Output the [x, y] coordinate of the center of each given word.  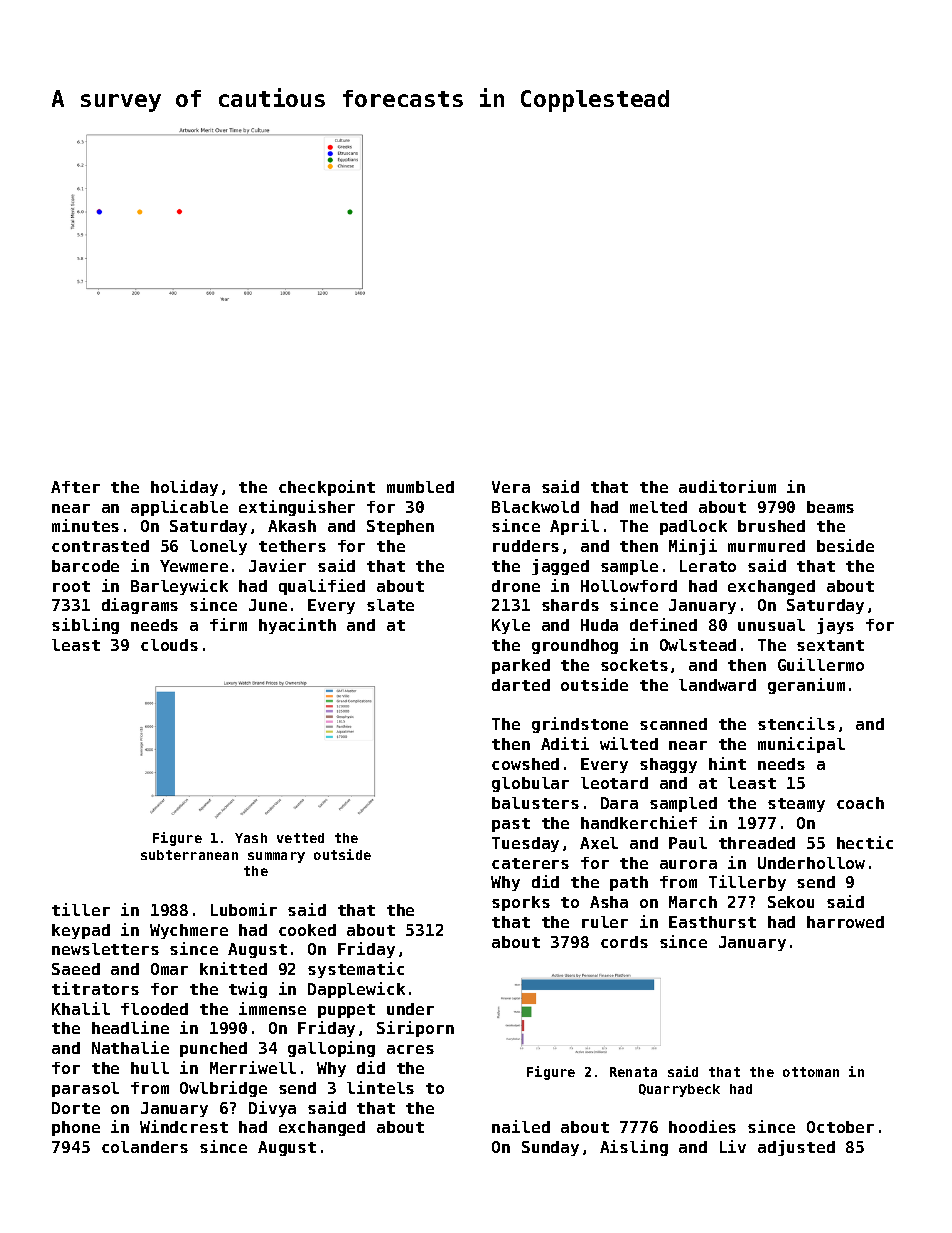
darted [521, 685]
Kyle [511, 626]
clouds [169, 645]
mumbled [420, 487]
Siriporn [415, 1029]
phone [76, 1128]
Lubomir [244, 909]
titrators [95, 988]
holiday [184, 488]
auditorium [727, 486]
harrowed [845, 922]
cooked [307, 930]
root [71, 586]
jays [835, 626]
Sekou [791, 902]
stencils [796, 723]
